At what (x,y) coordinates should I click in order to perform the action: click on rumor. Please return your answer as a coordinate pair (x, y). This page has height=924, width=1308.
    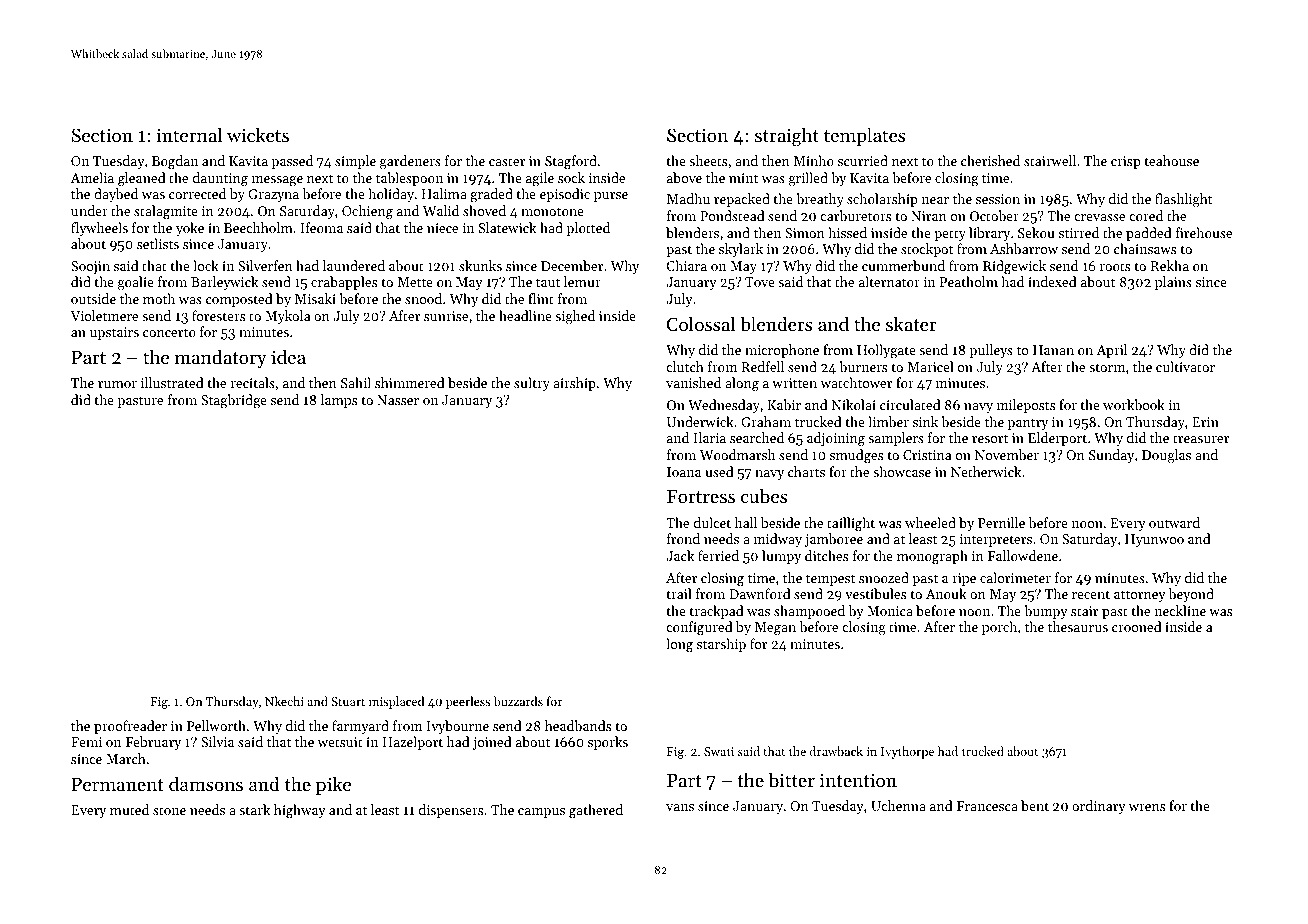
    Looking at the image, I should click on (117, 384).
